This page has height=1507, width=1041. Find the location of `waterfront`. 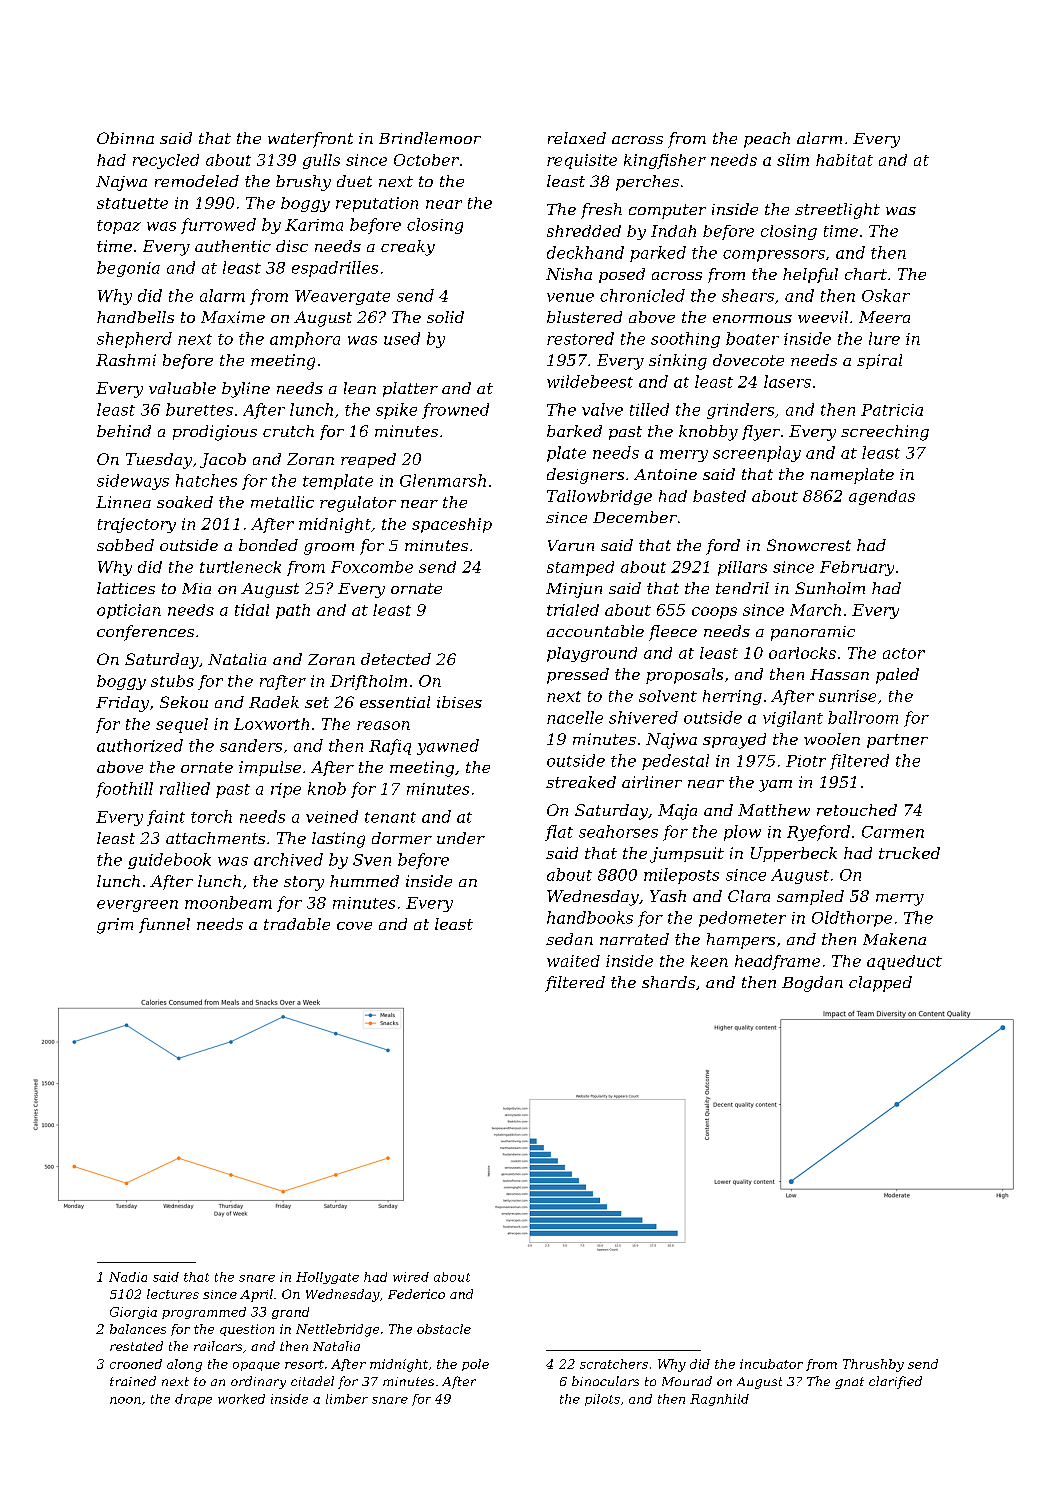

waterfront is located at coordinates (310, 140).
